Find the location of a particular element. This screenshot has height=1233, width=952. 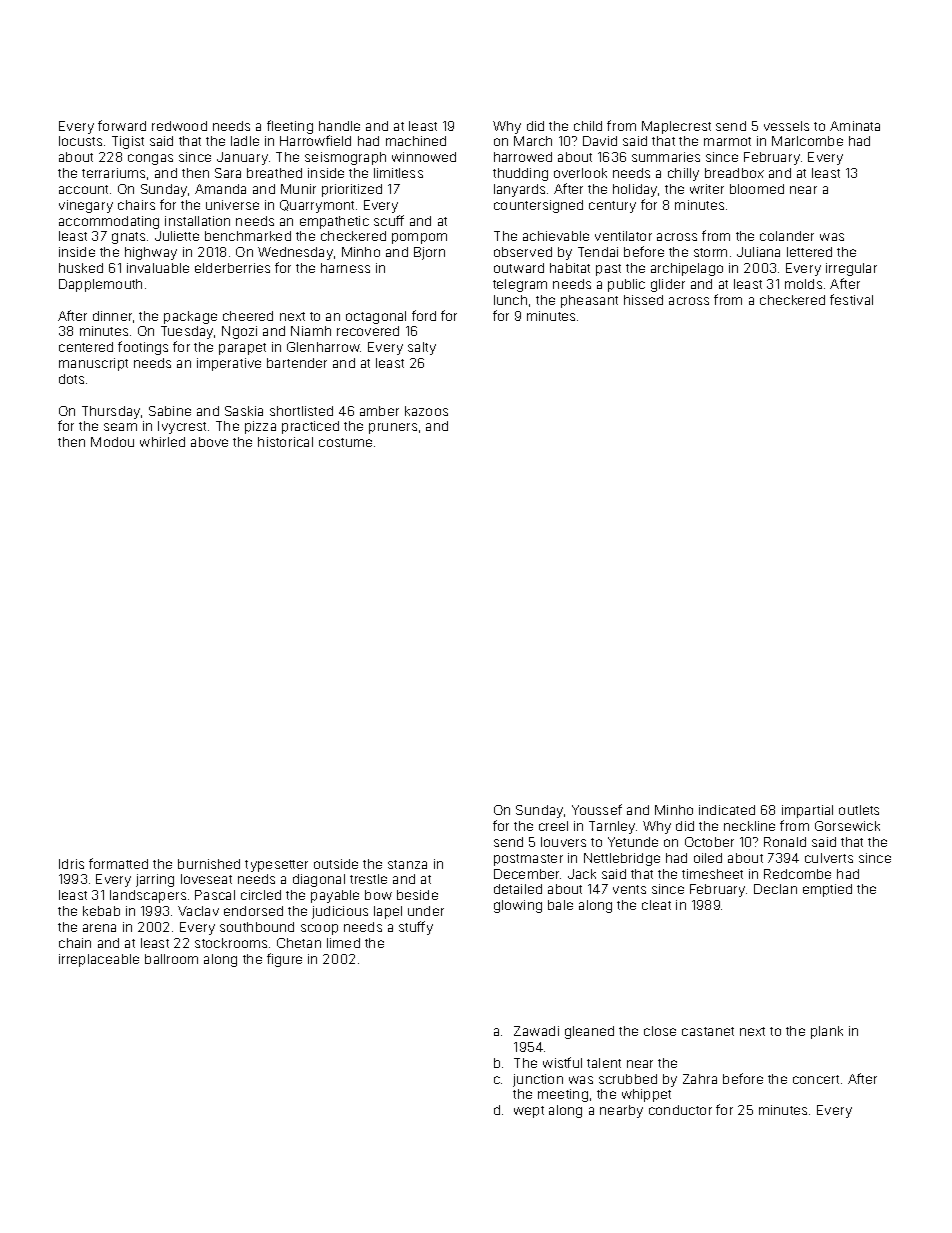

forward is located at coordinates (122, 125).
